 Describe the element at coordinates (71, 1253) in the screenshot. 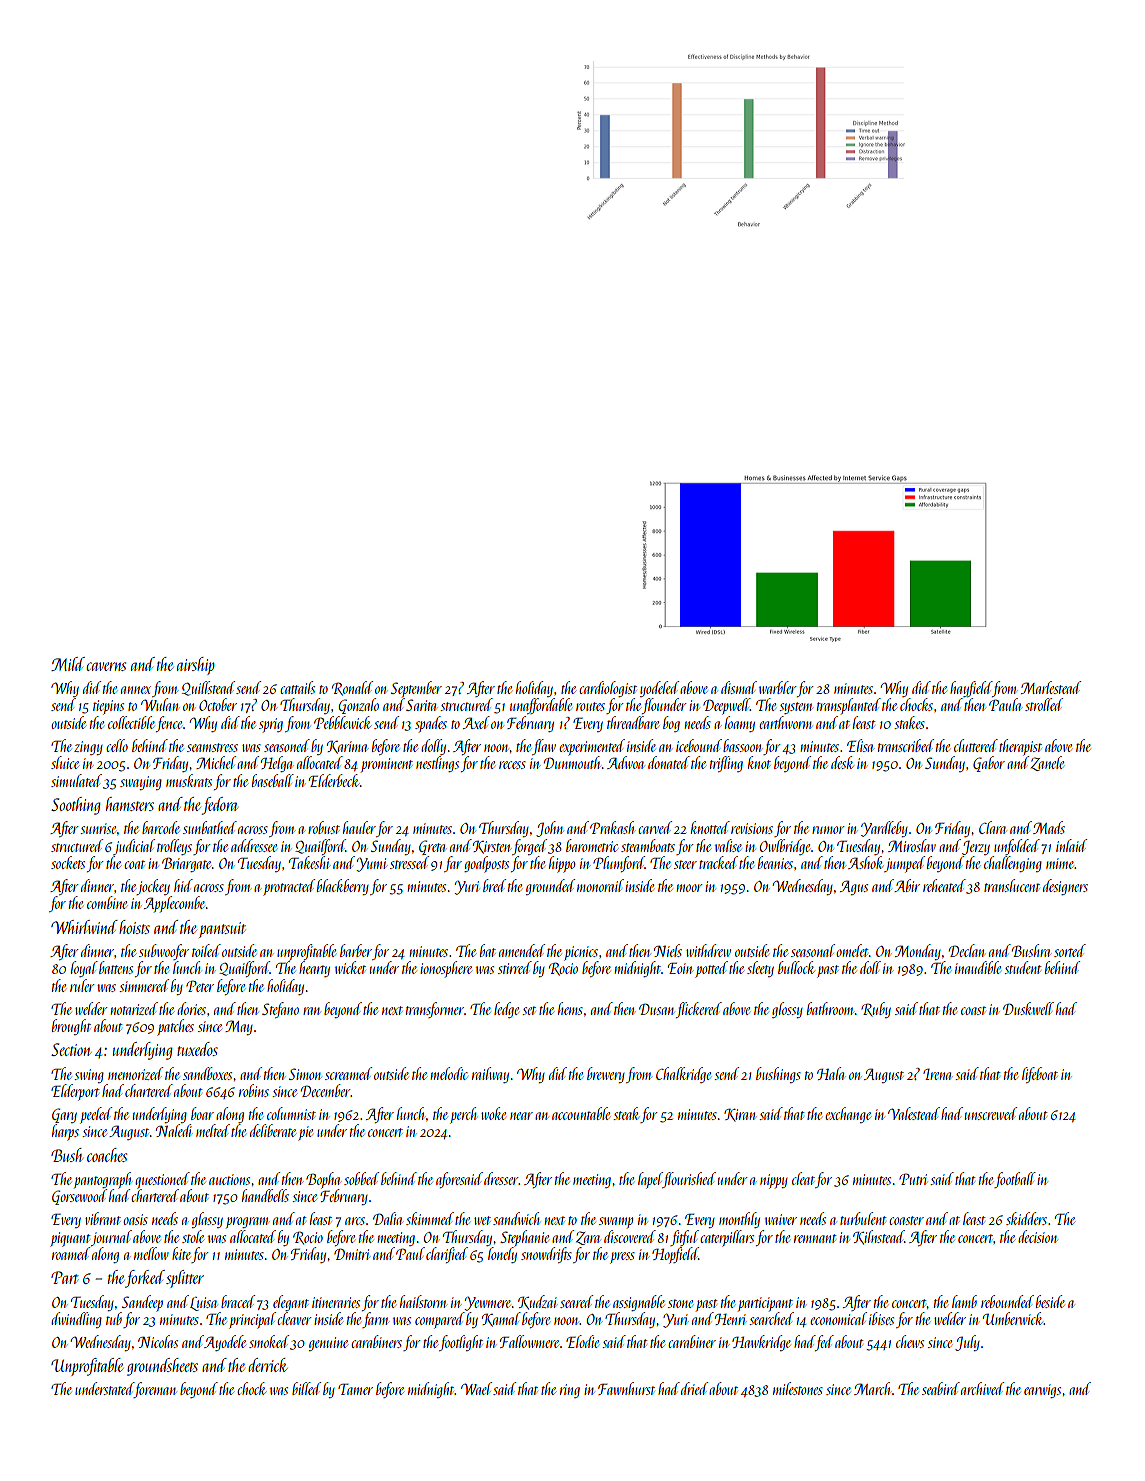

I see `roamed` at that location.
